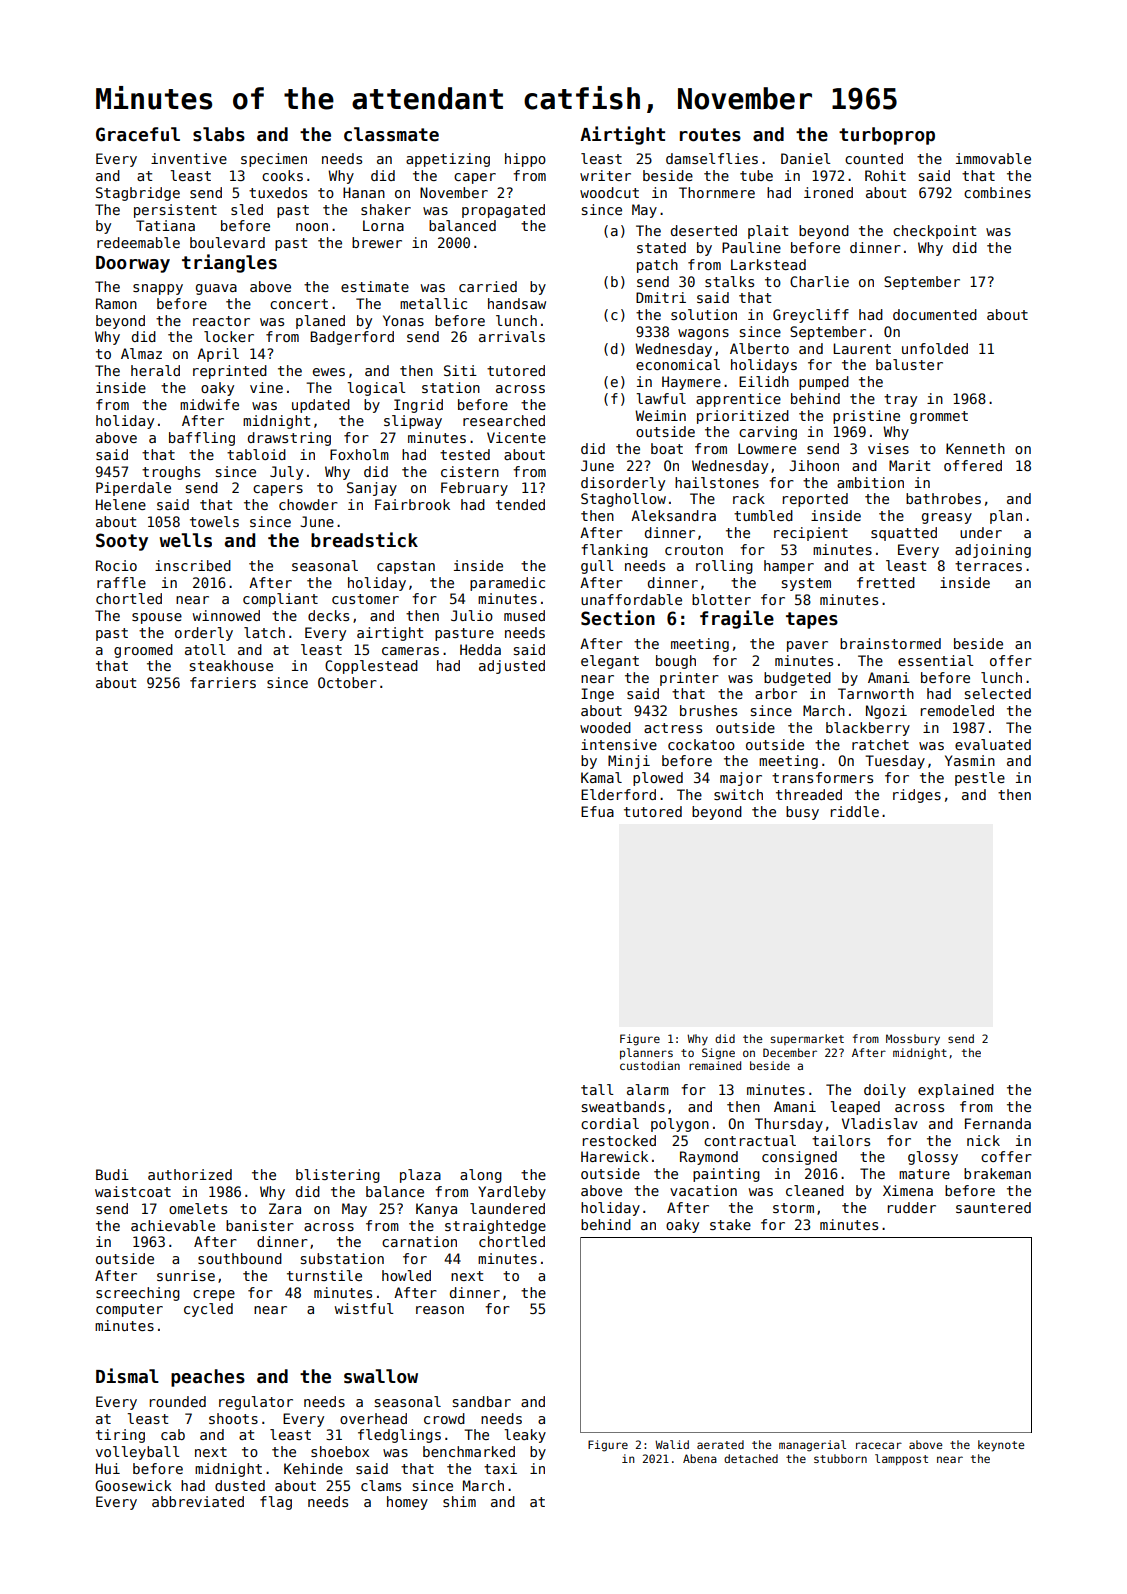 The height and width of the screenshot is (1594, 1127). Describe the element at coordinates (525, 160) in the screenshot. I see `hippo` at that location.
